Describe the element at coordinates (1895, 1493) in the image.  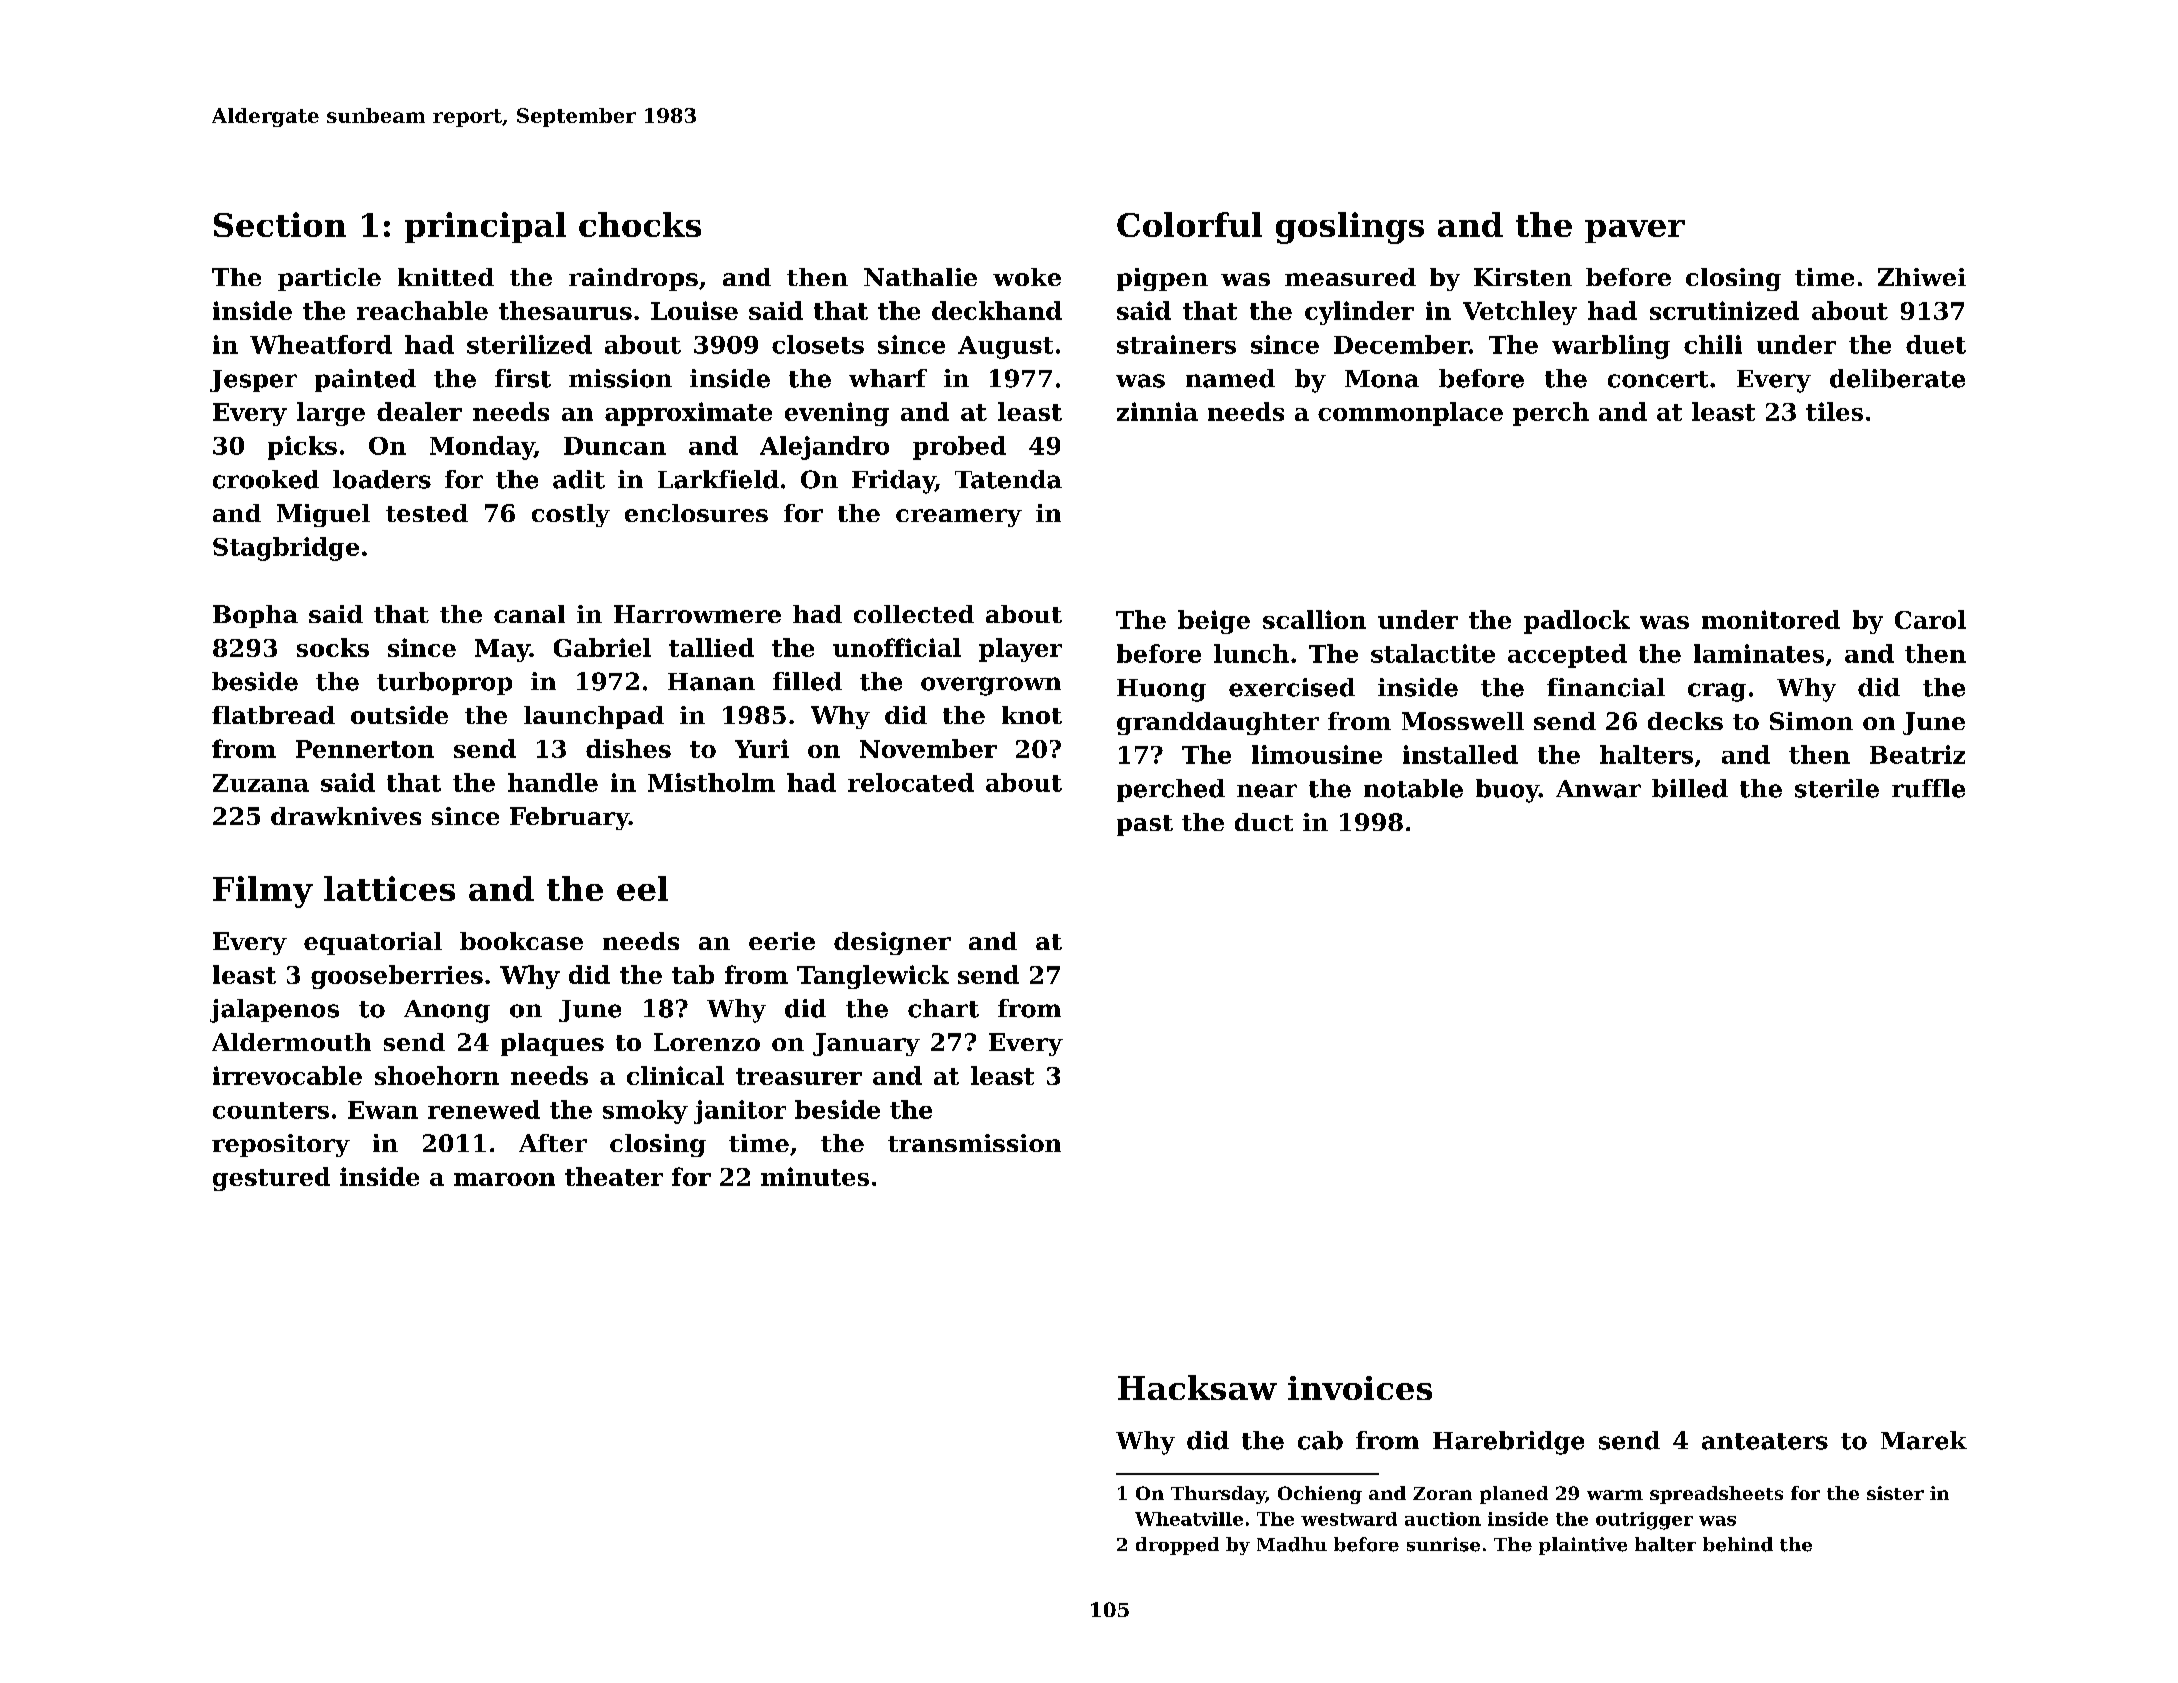
I see `sister` at that location.
